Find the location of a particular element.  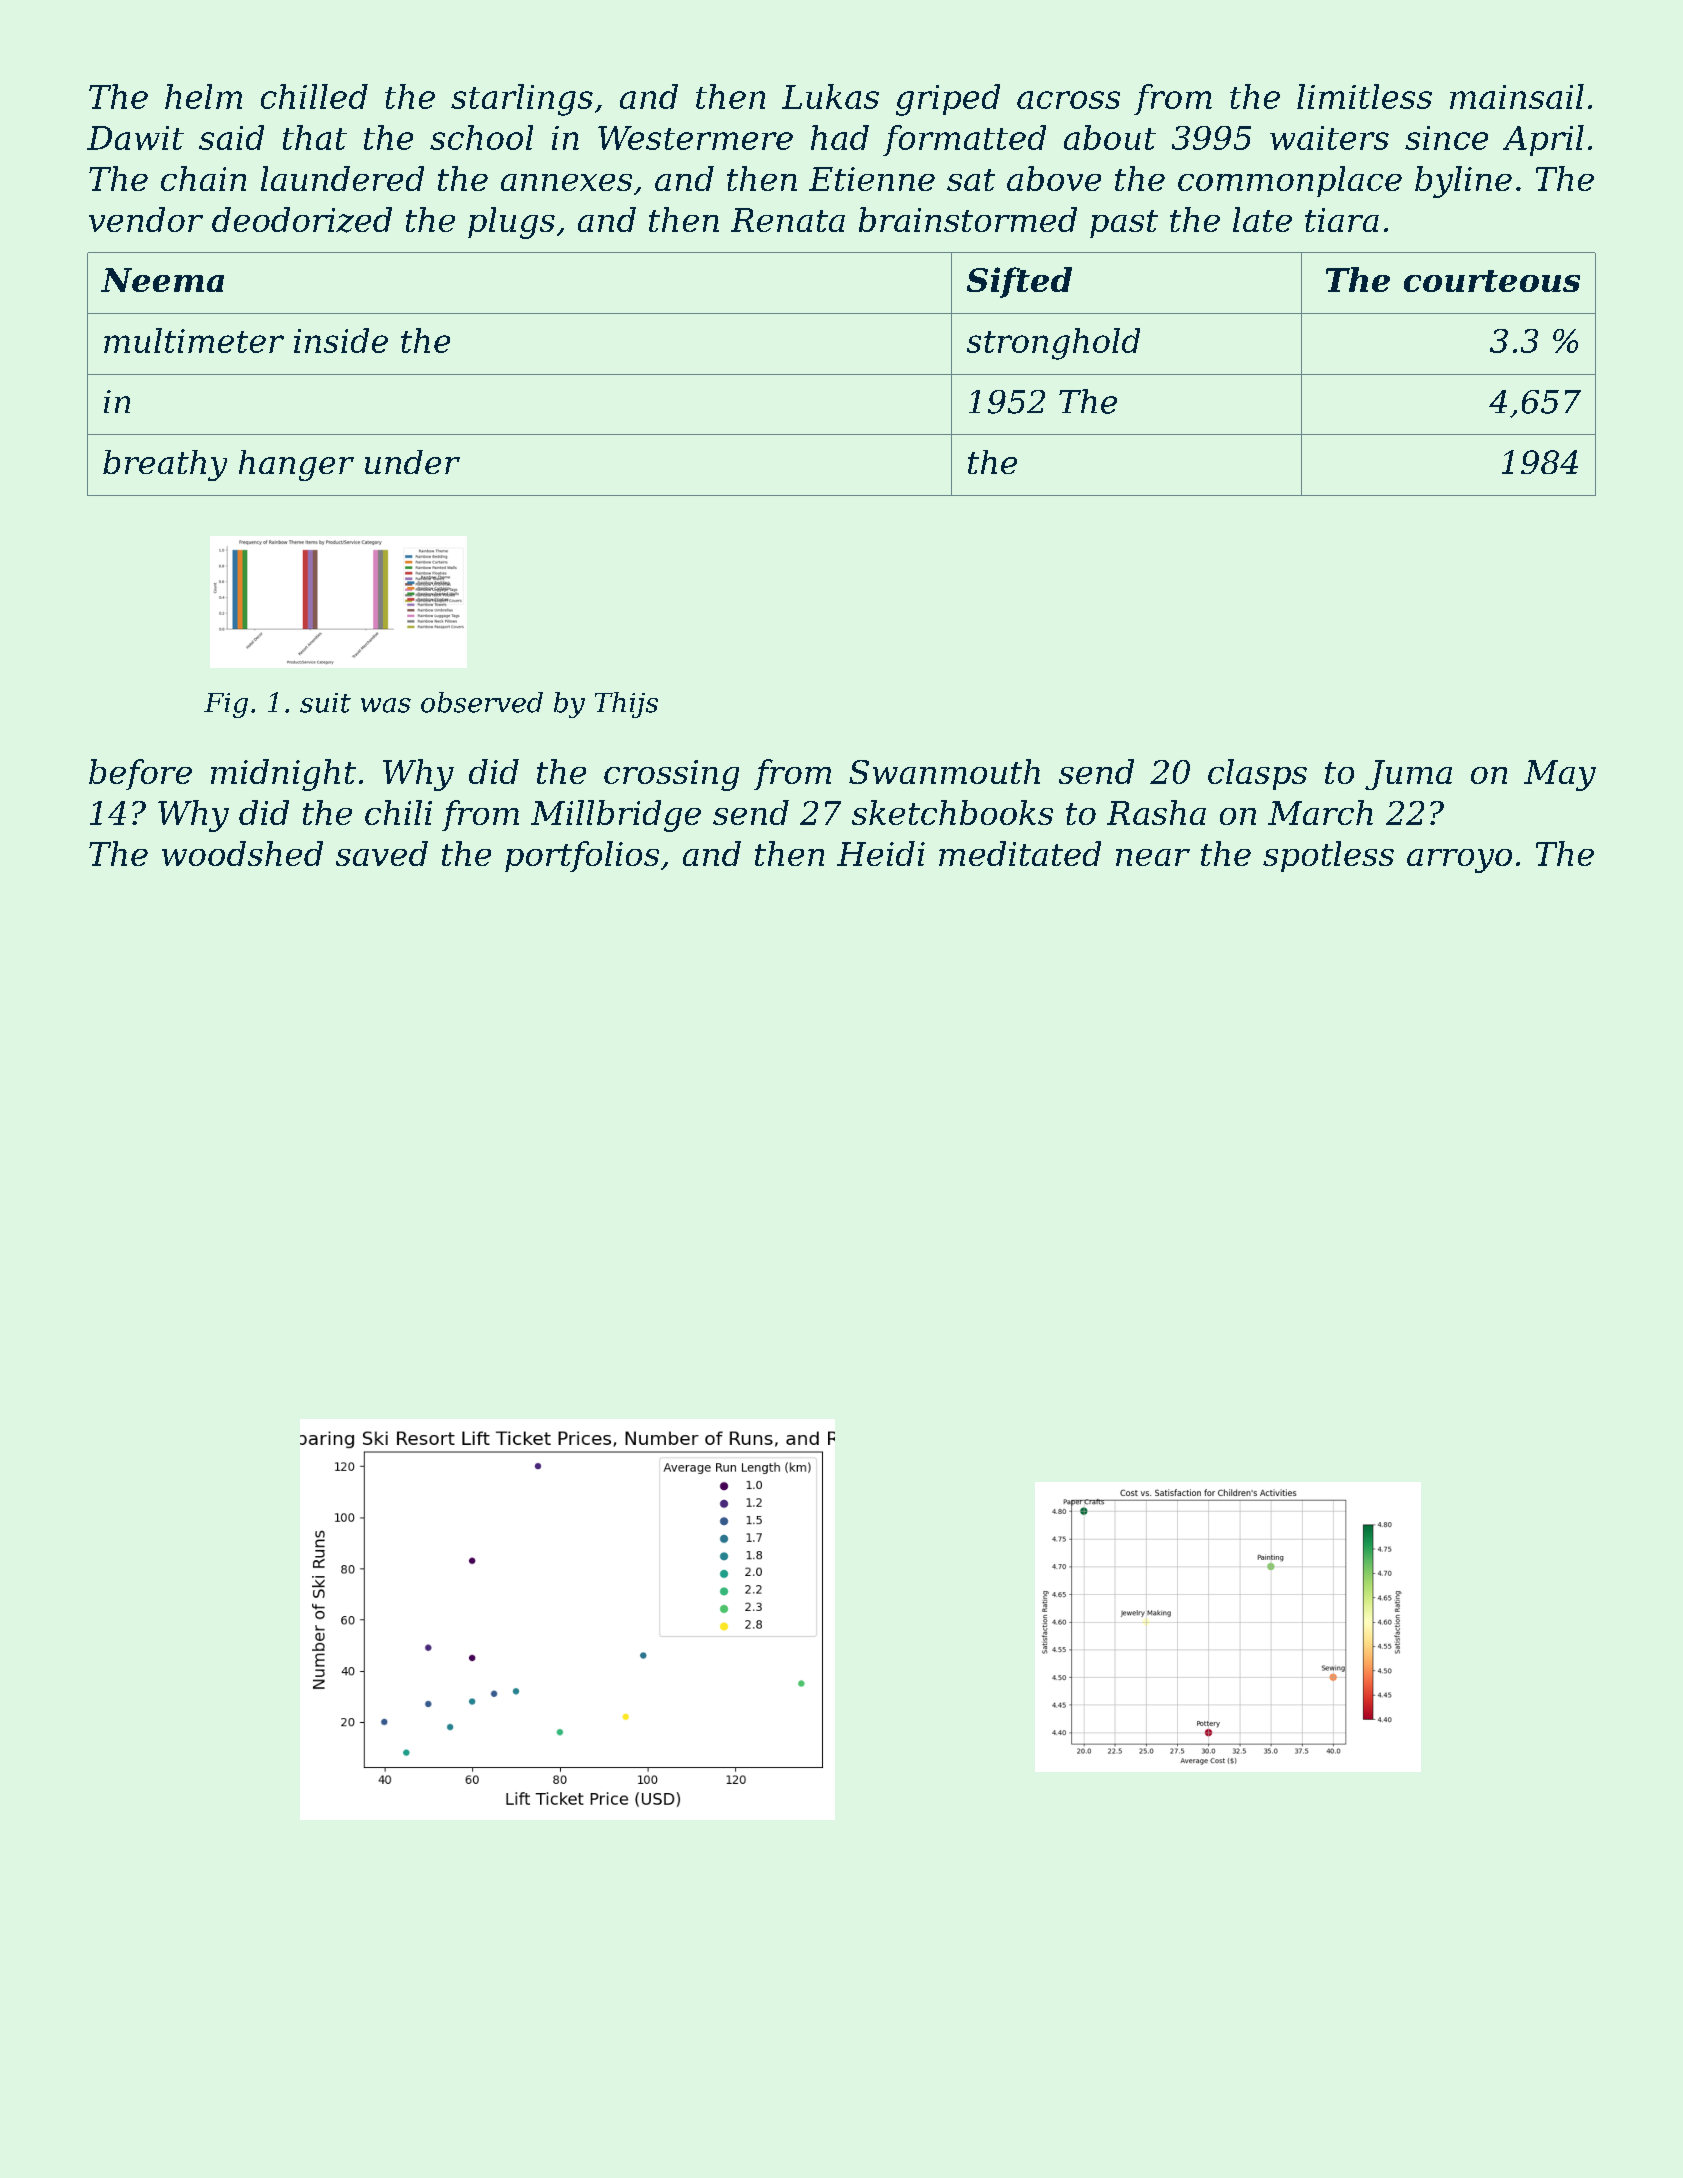

multimeter is located at coordinates (194, 340).
